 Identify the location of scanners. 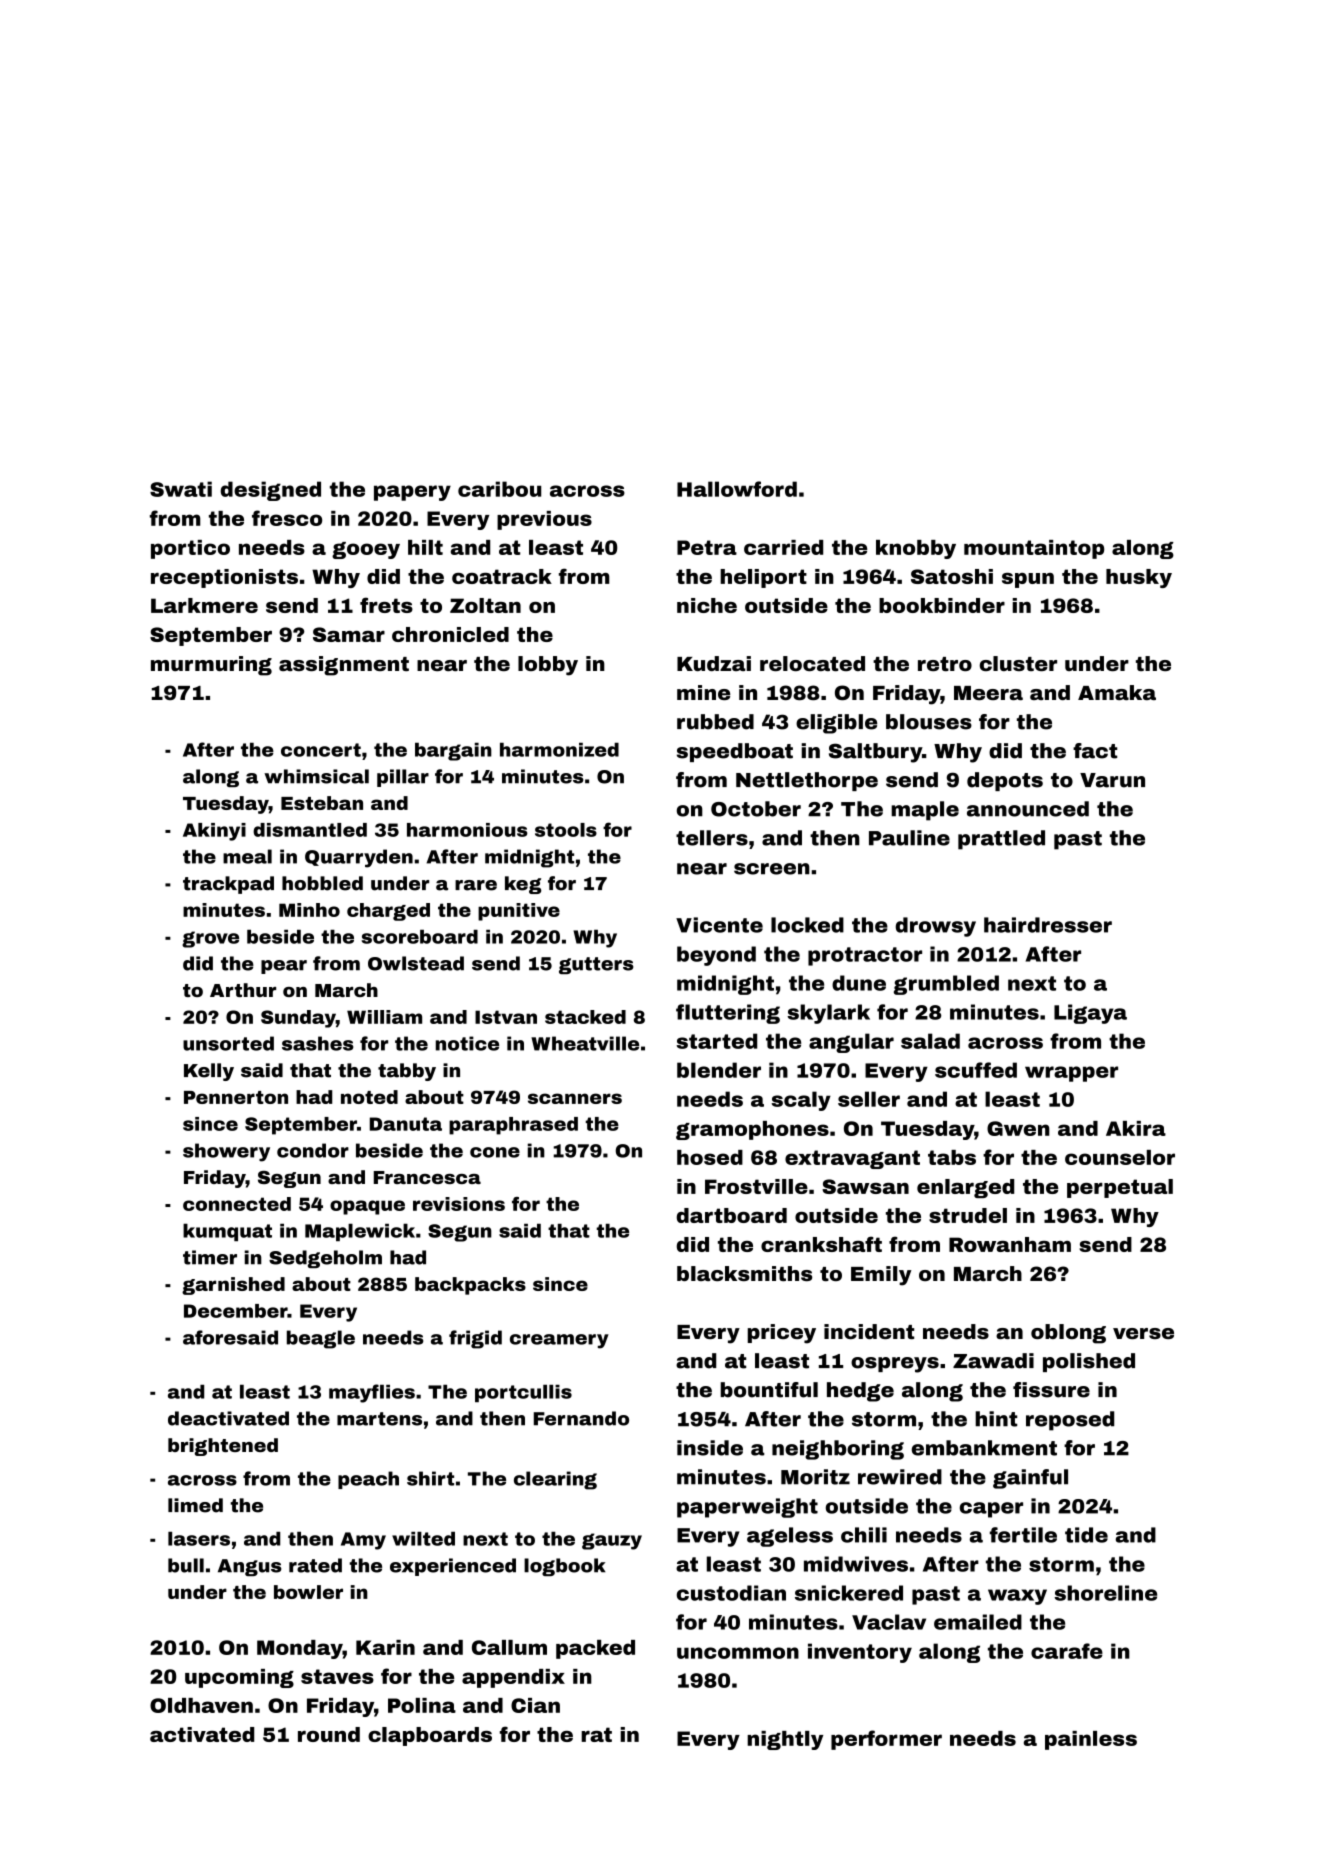
(575, 1098).
